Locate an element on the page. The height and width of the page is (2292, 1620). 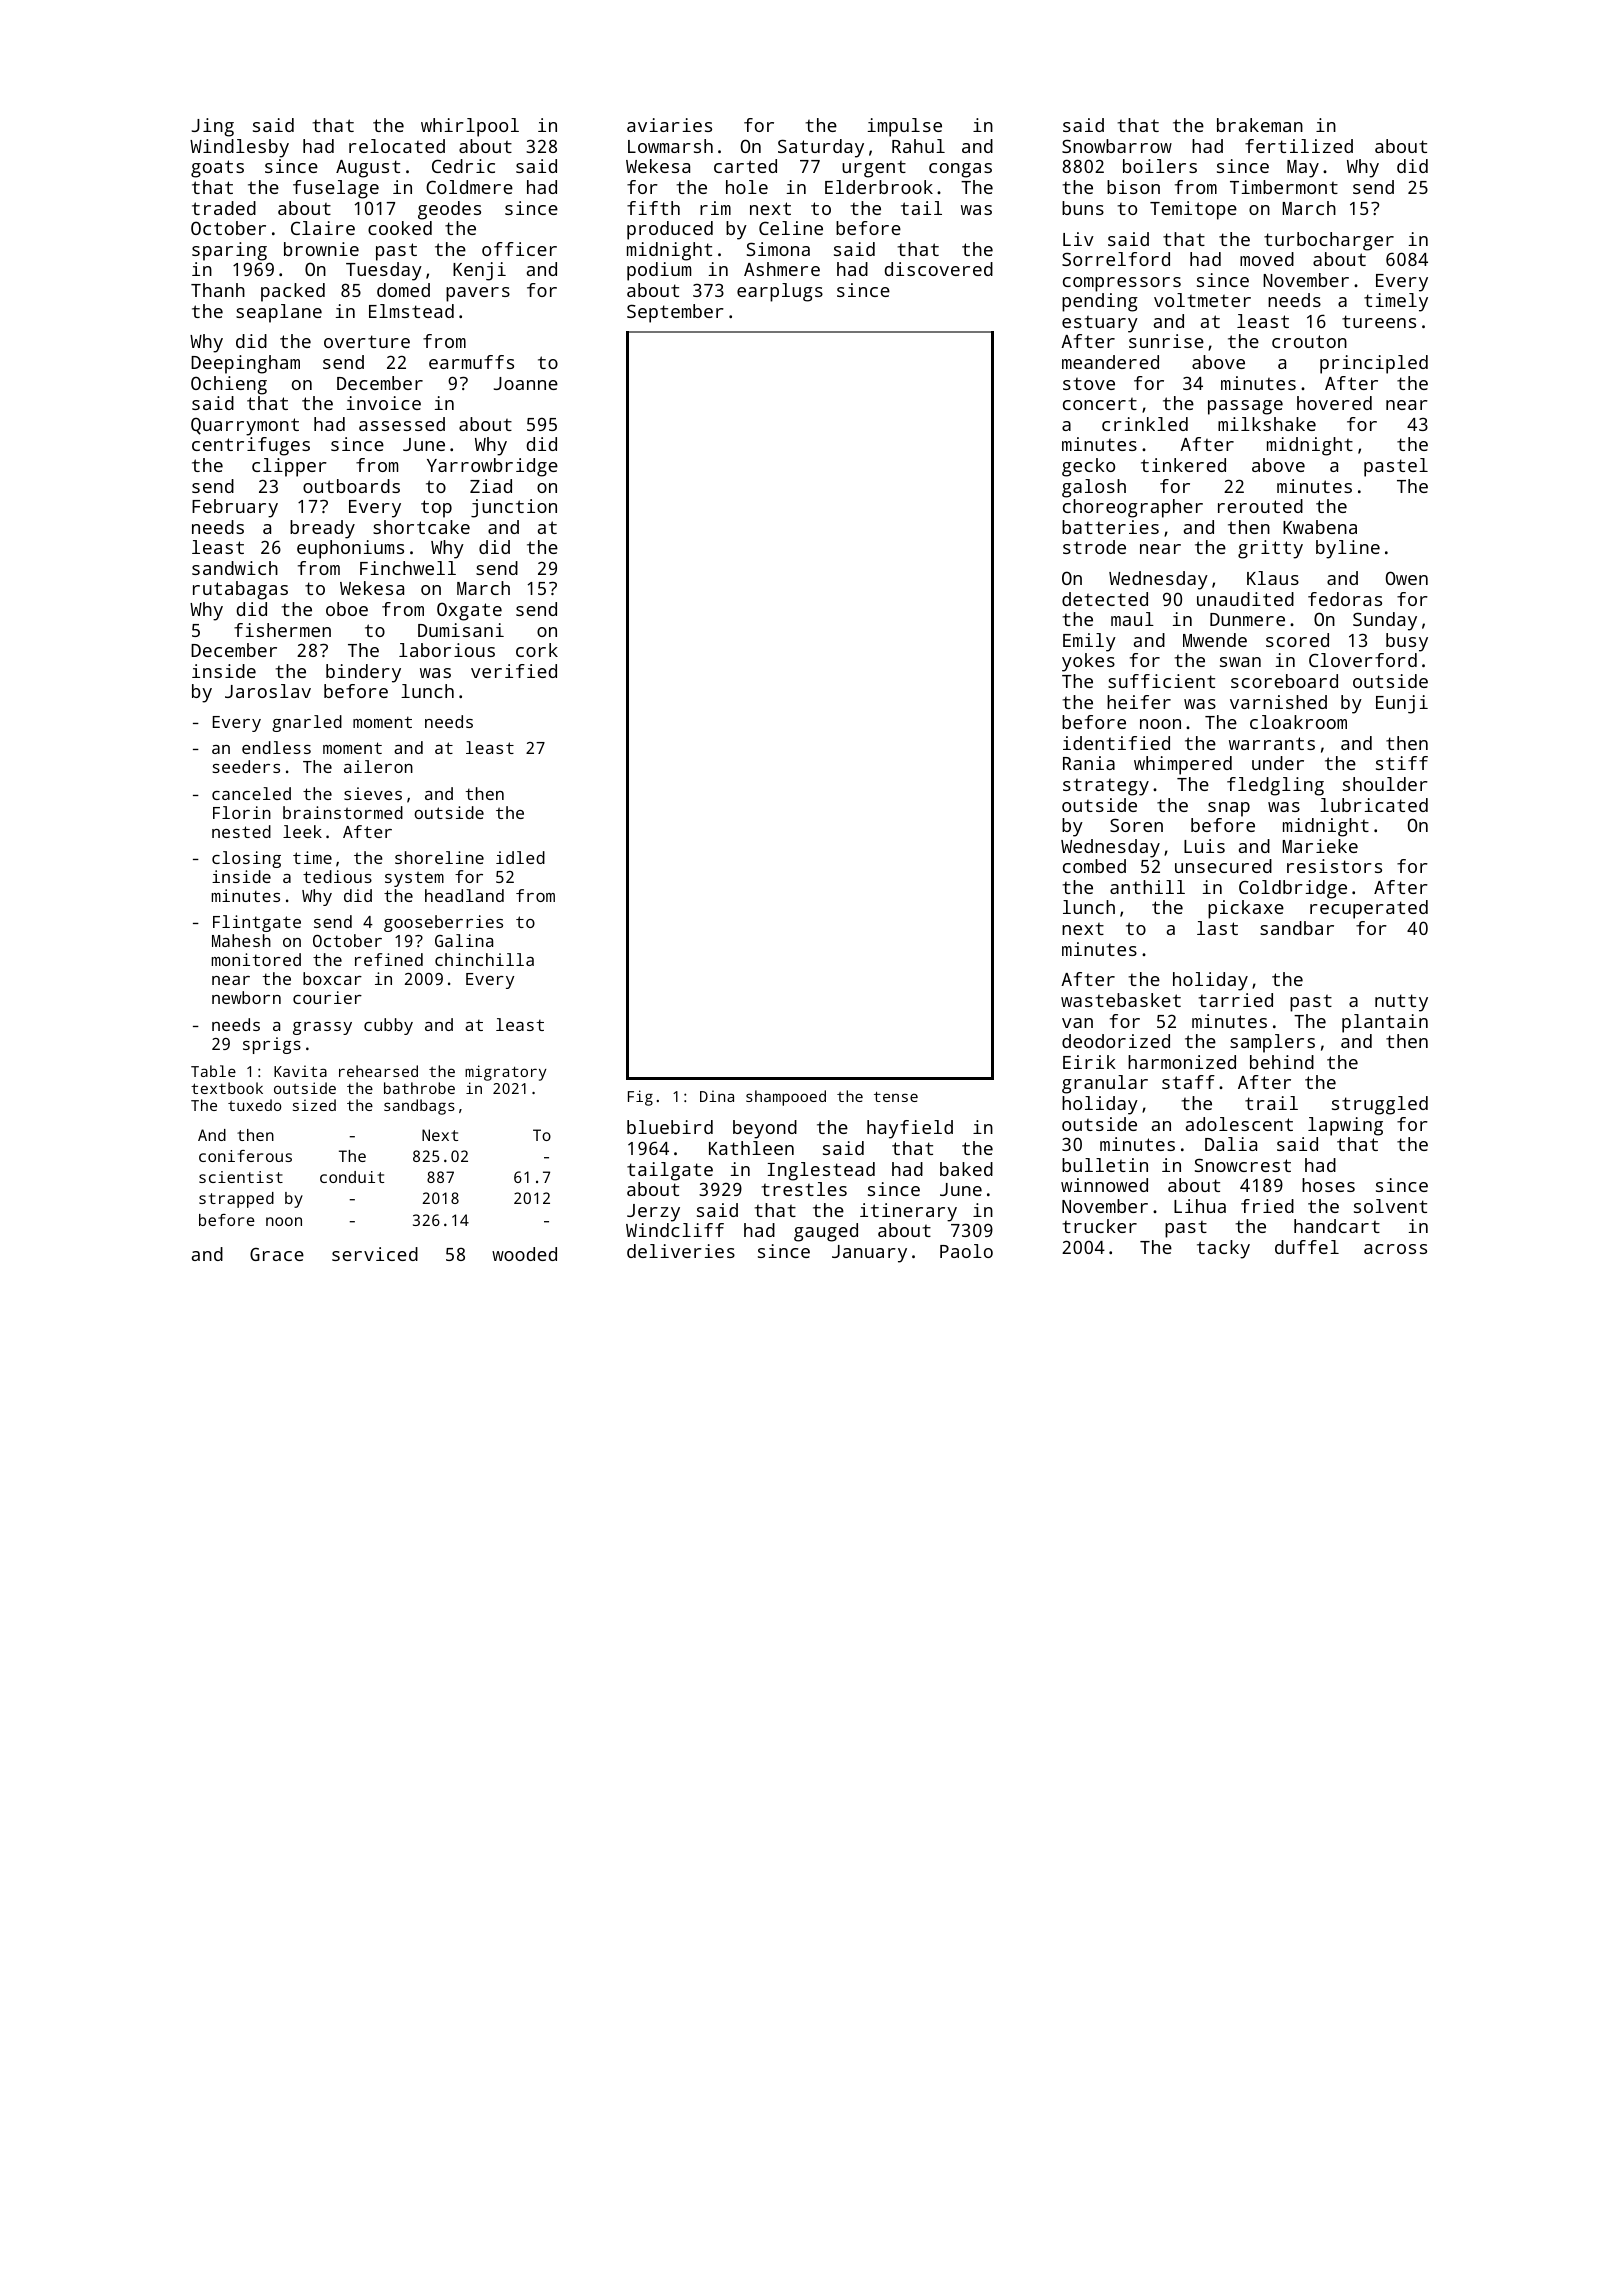
idled is located at coordinates (520, 857).
